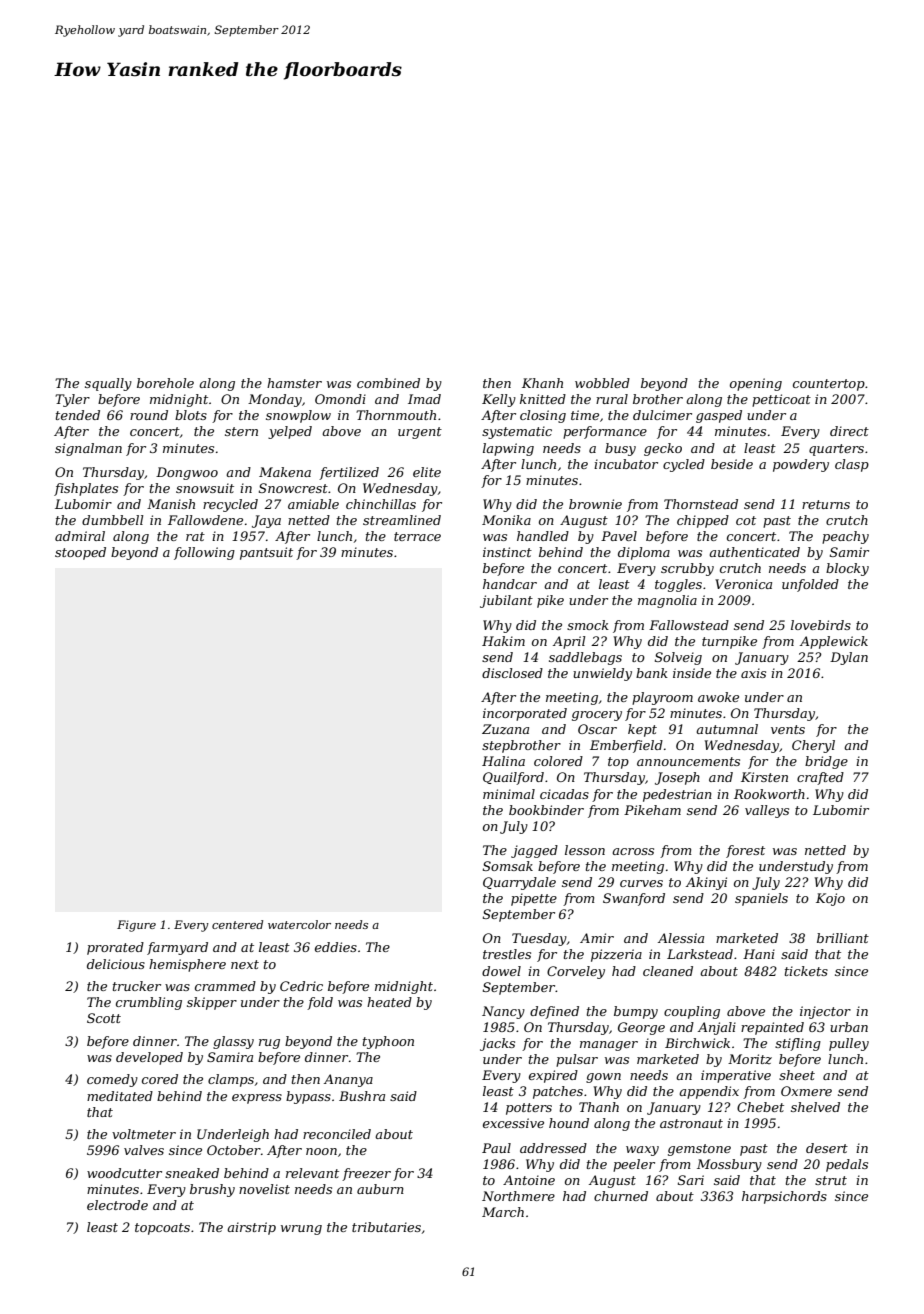 This image has height=1314, width=924. Describe the element at coordinates (136, 926) in the image. I see `Figure` at that location.
